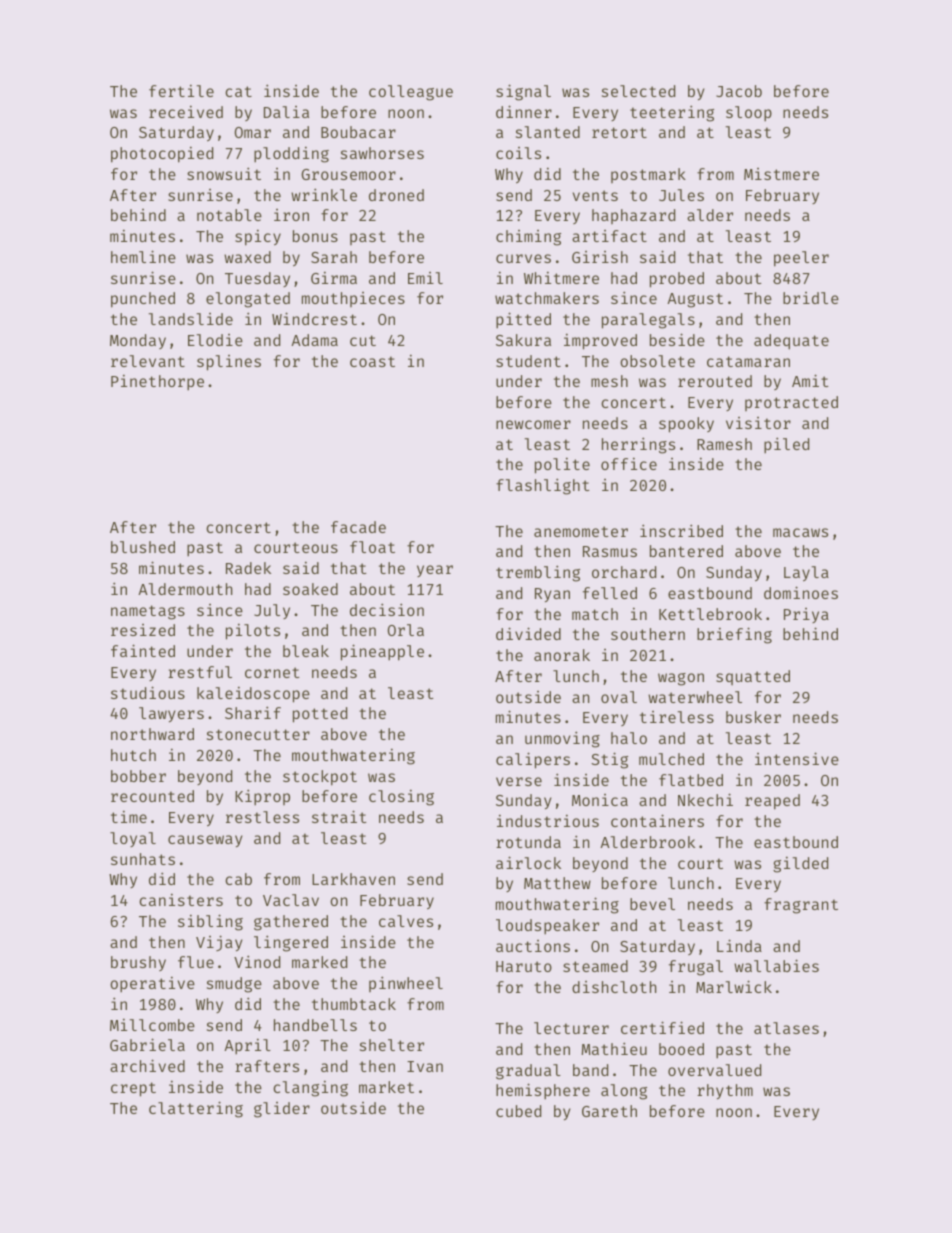 The image size is (952, 1233). What do you see at coordinates (133, 1089) in the screenshot?
I see `crept` at bounding box center [133, 1089].
